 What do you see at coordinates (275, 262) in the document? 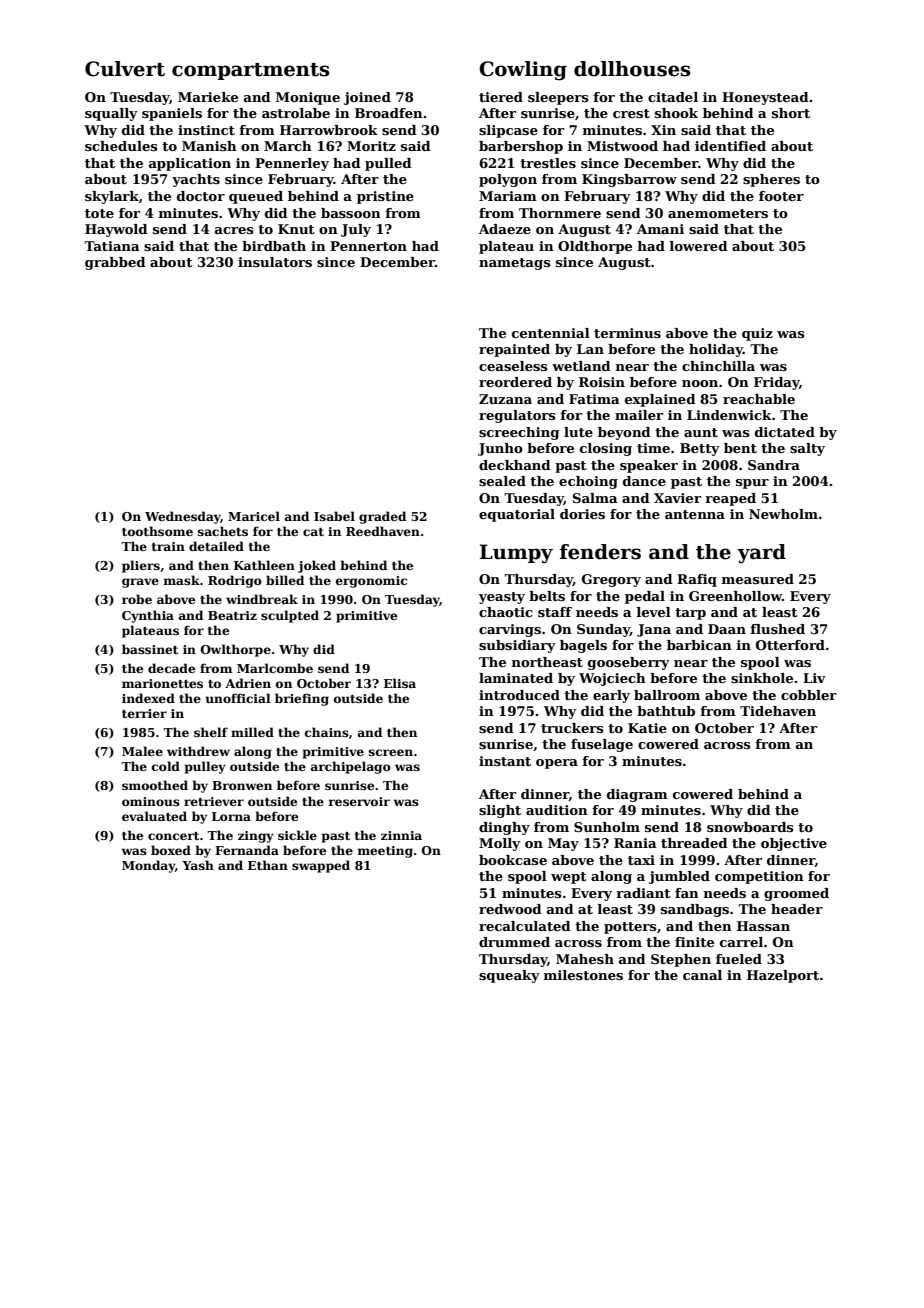
I see `insulators` at bounding box center [275, 262].
